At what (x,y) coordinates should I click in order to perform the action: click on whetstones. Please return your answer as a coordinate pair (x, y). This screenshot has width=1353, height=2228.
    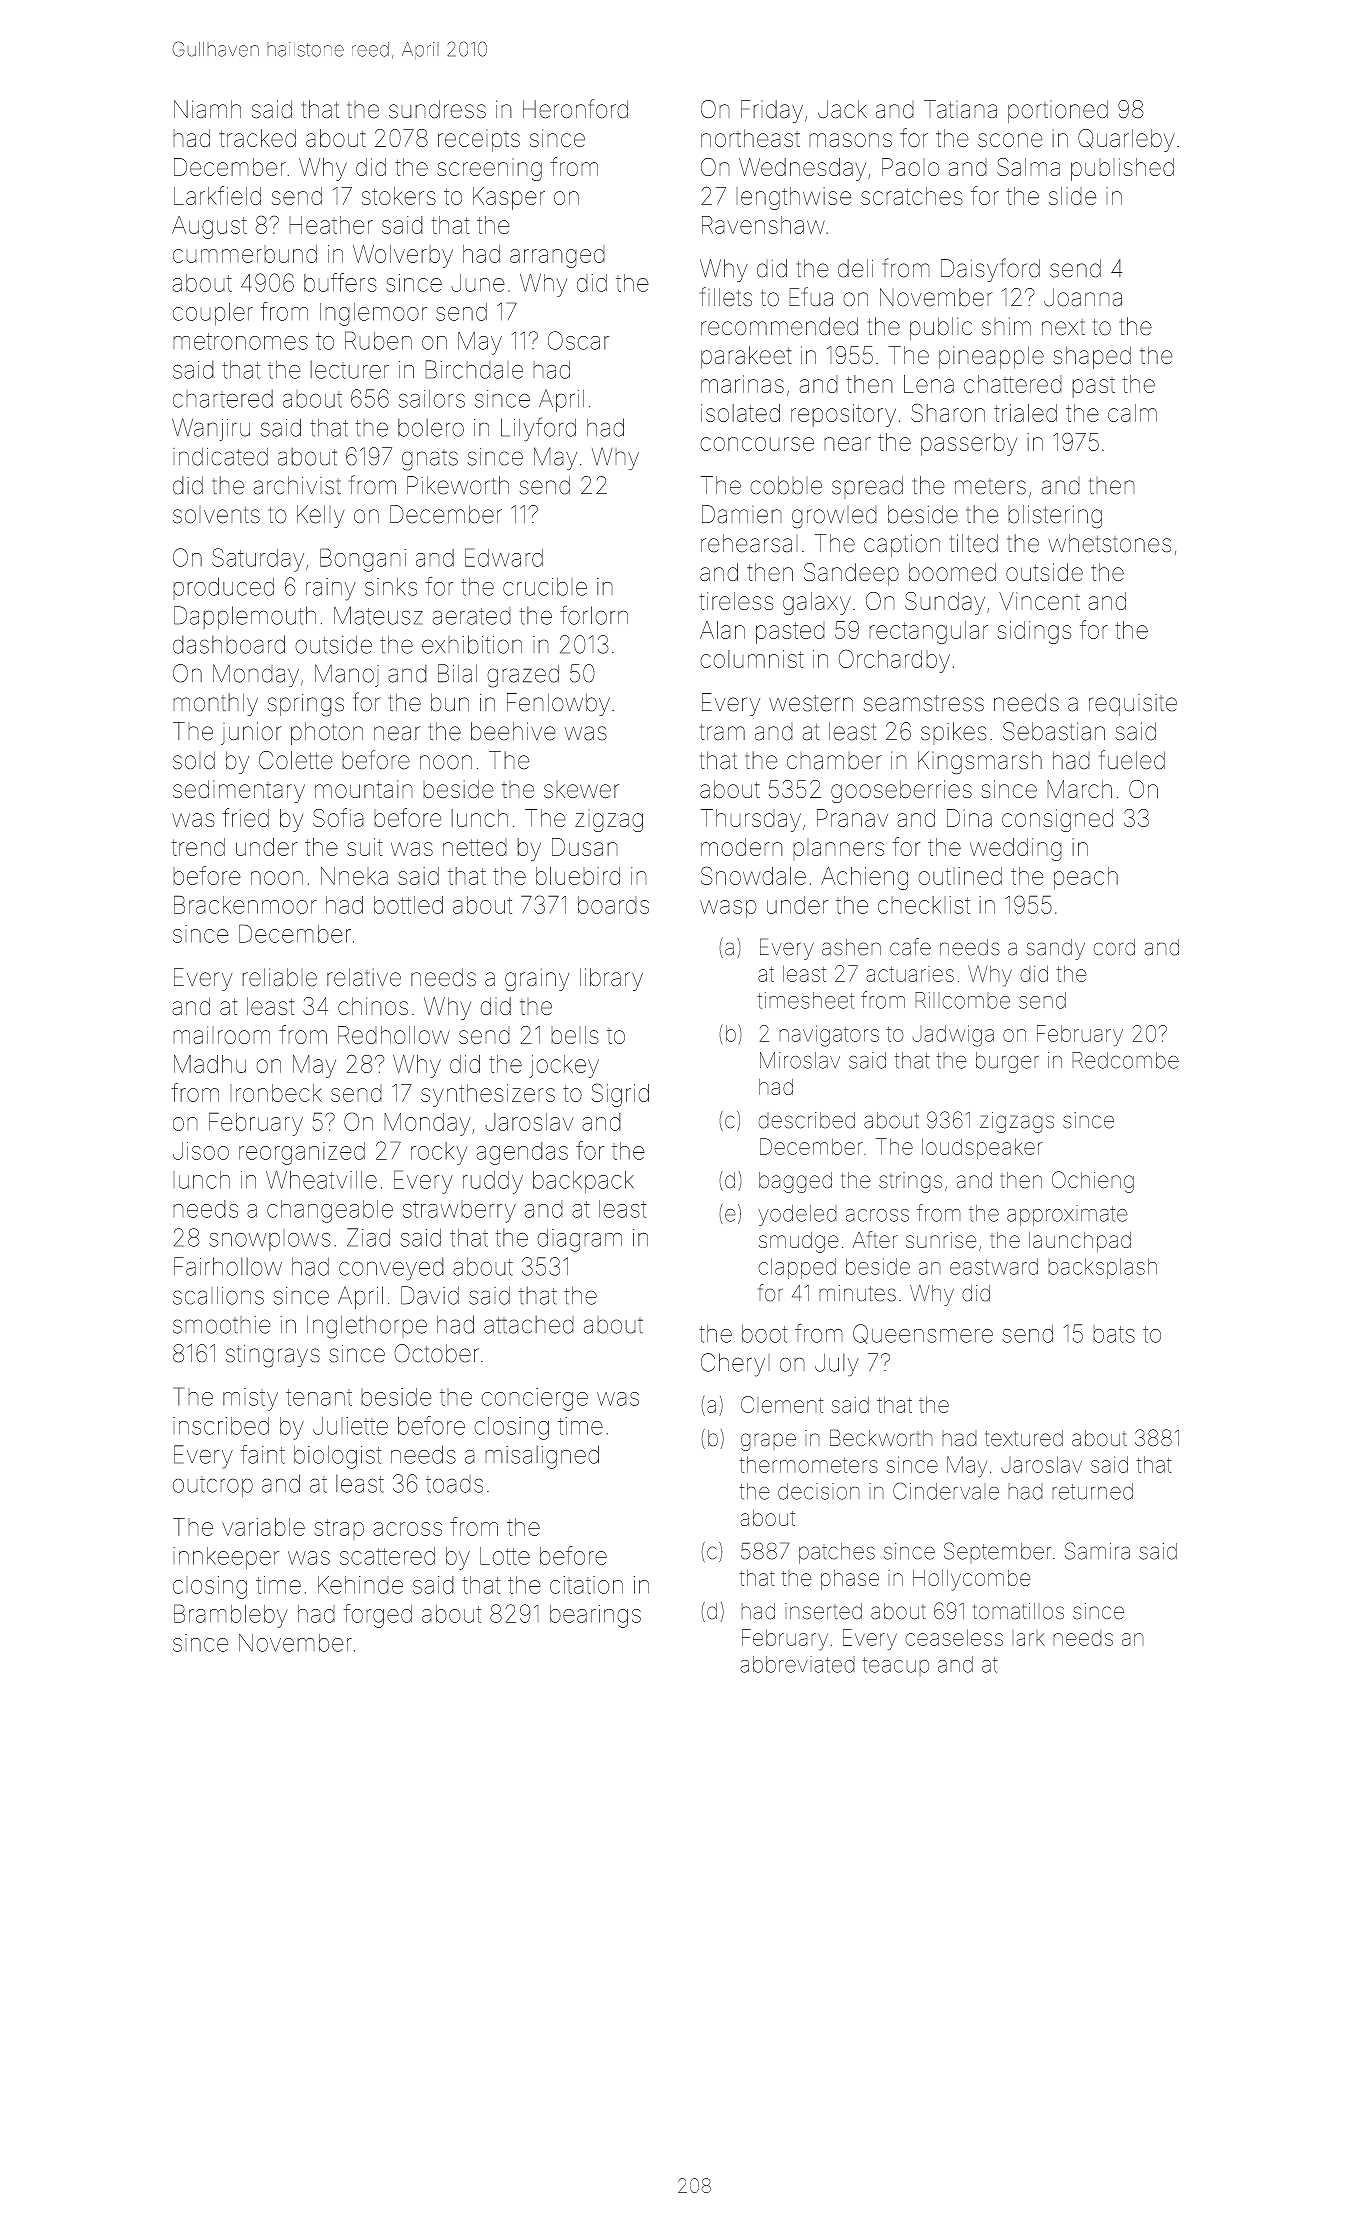
    Looking at the image, I should click on (1109, 543).
